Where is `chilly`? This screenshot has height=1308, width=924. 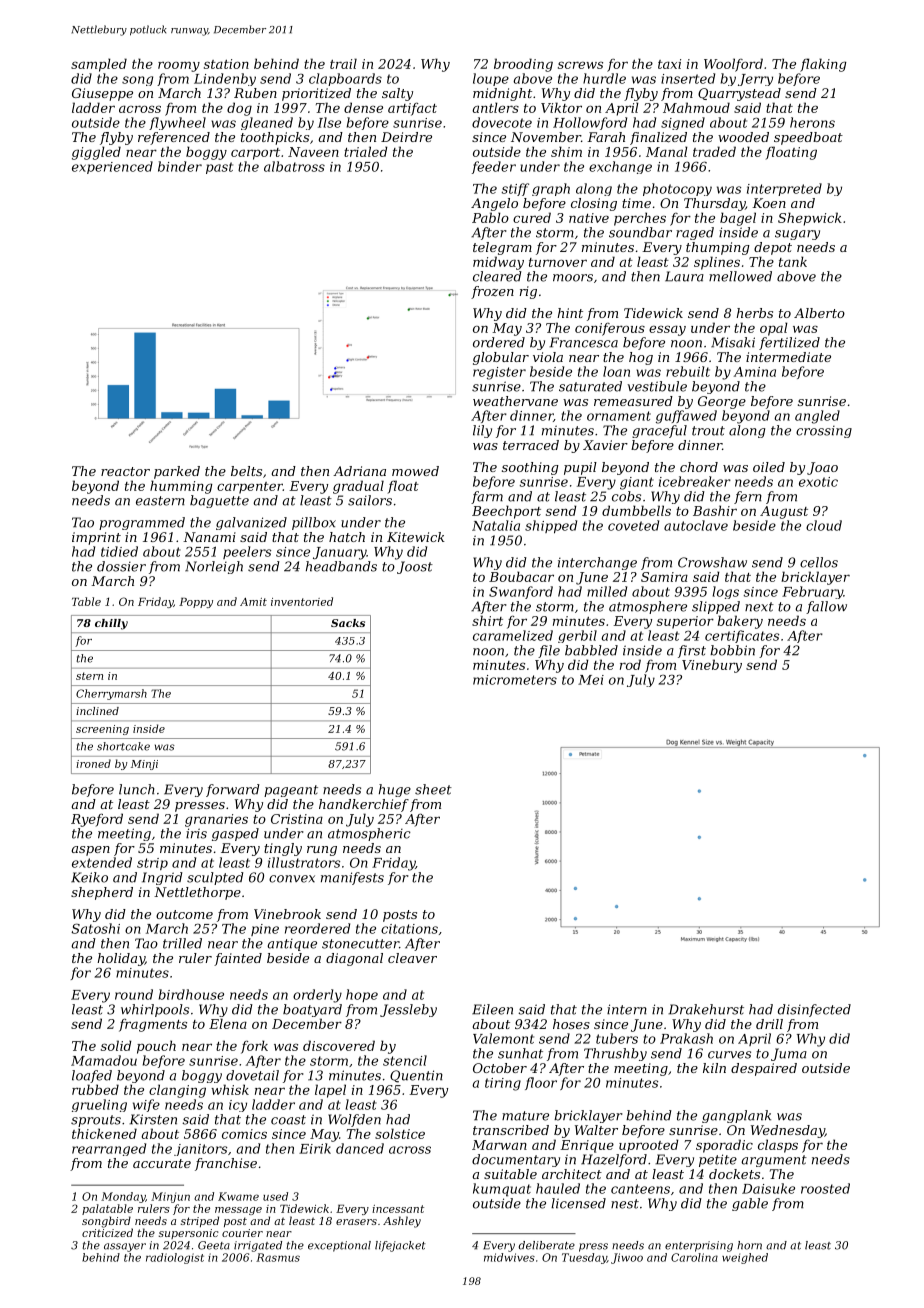
chilly is located at coordinates (111, 624).
